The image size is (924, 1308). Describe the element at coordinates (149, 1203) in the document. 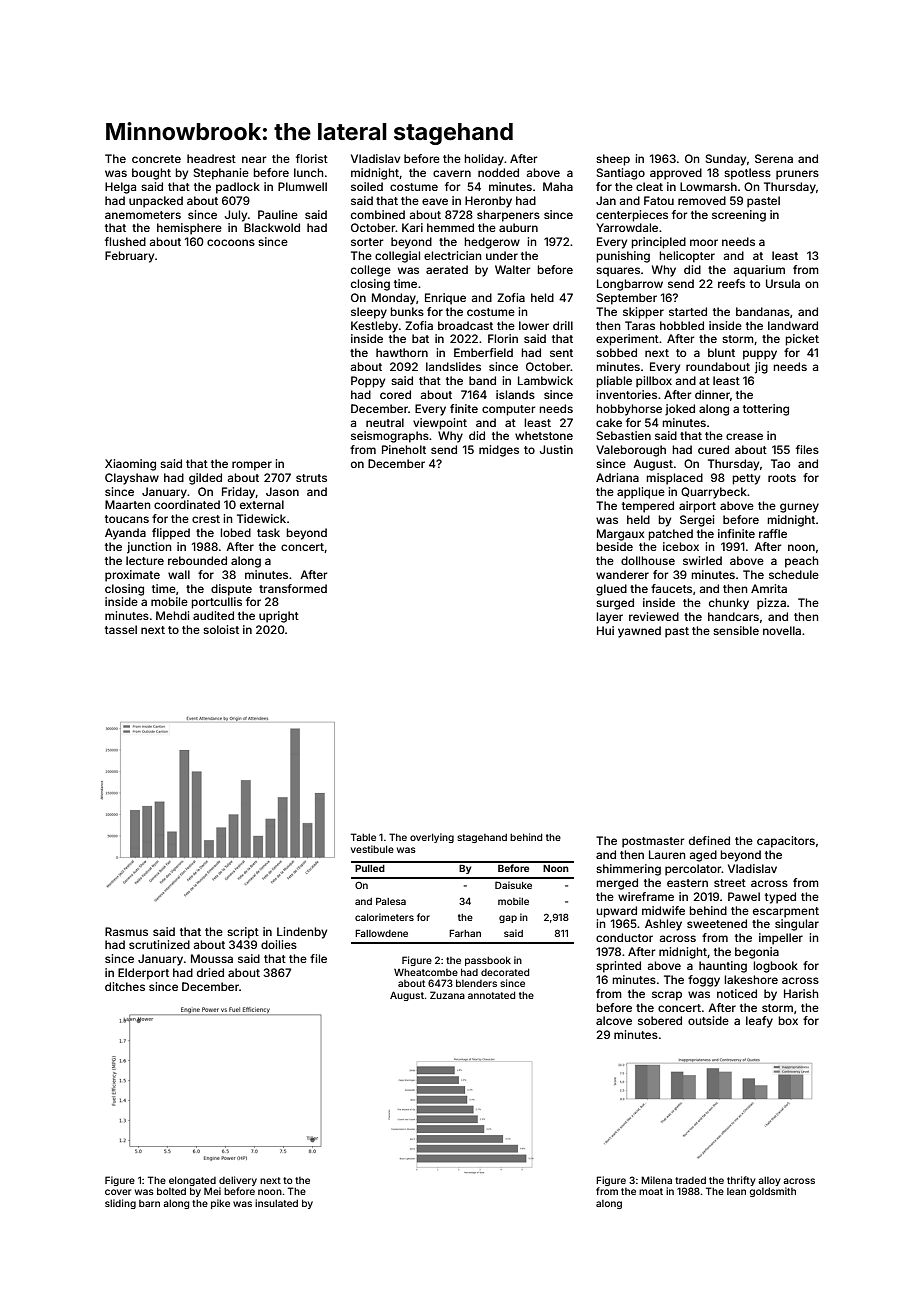

I see `barn` at that location.
